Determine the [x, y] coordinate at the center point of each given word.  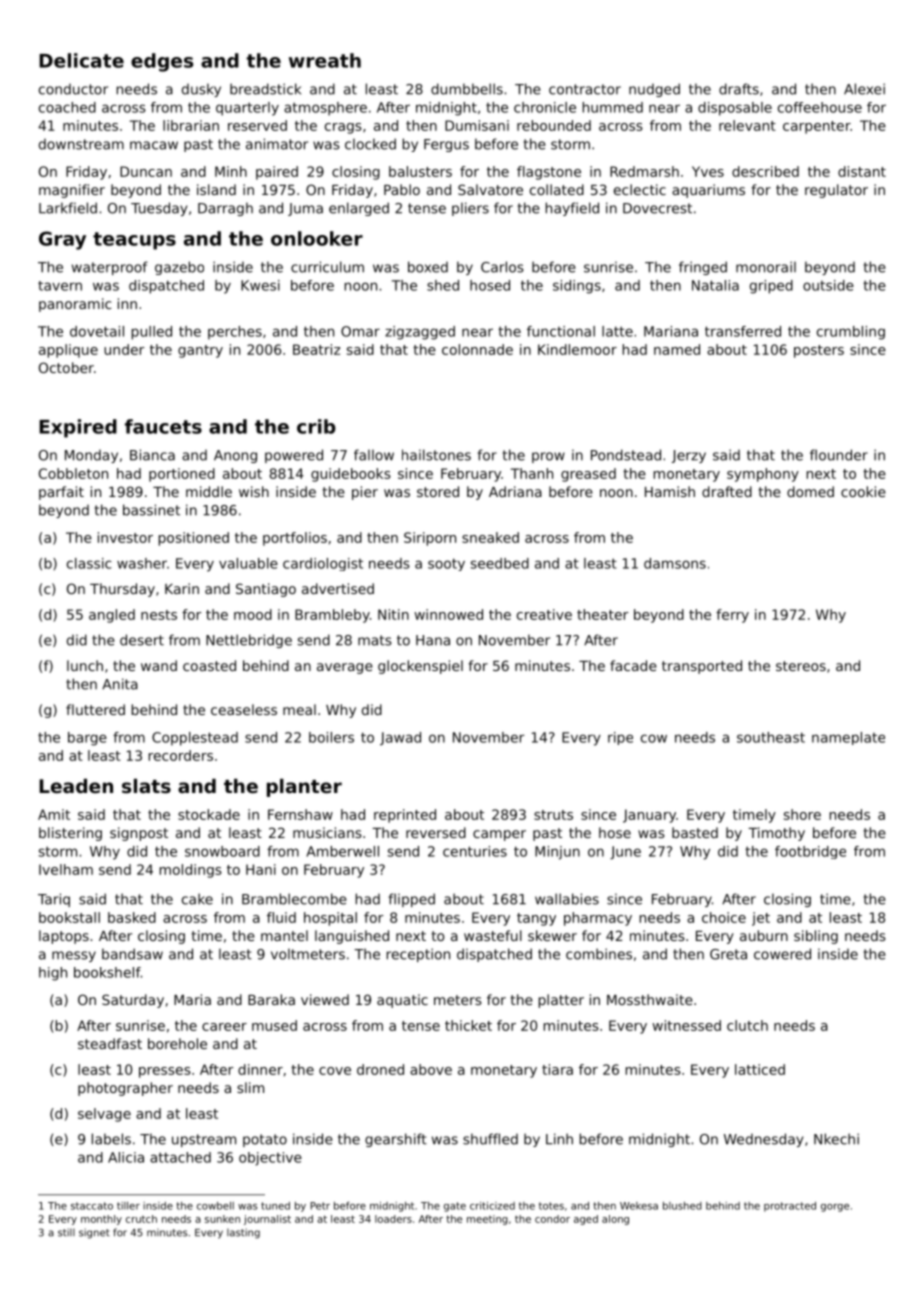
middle [209, 491]
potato [265, 1140]
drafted [727, 491]
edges [162, 62]
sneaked [490, 537]
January [649, 816]
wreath [325, 60]
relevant [747, 125]
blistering [70, 834]
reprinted [405, 816]
